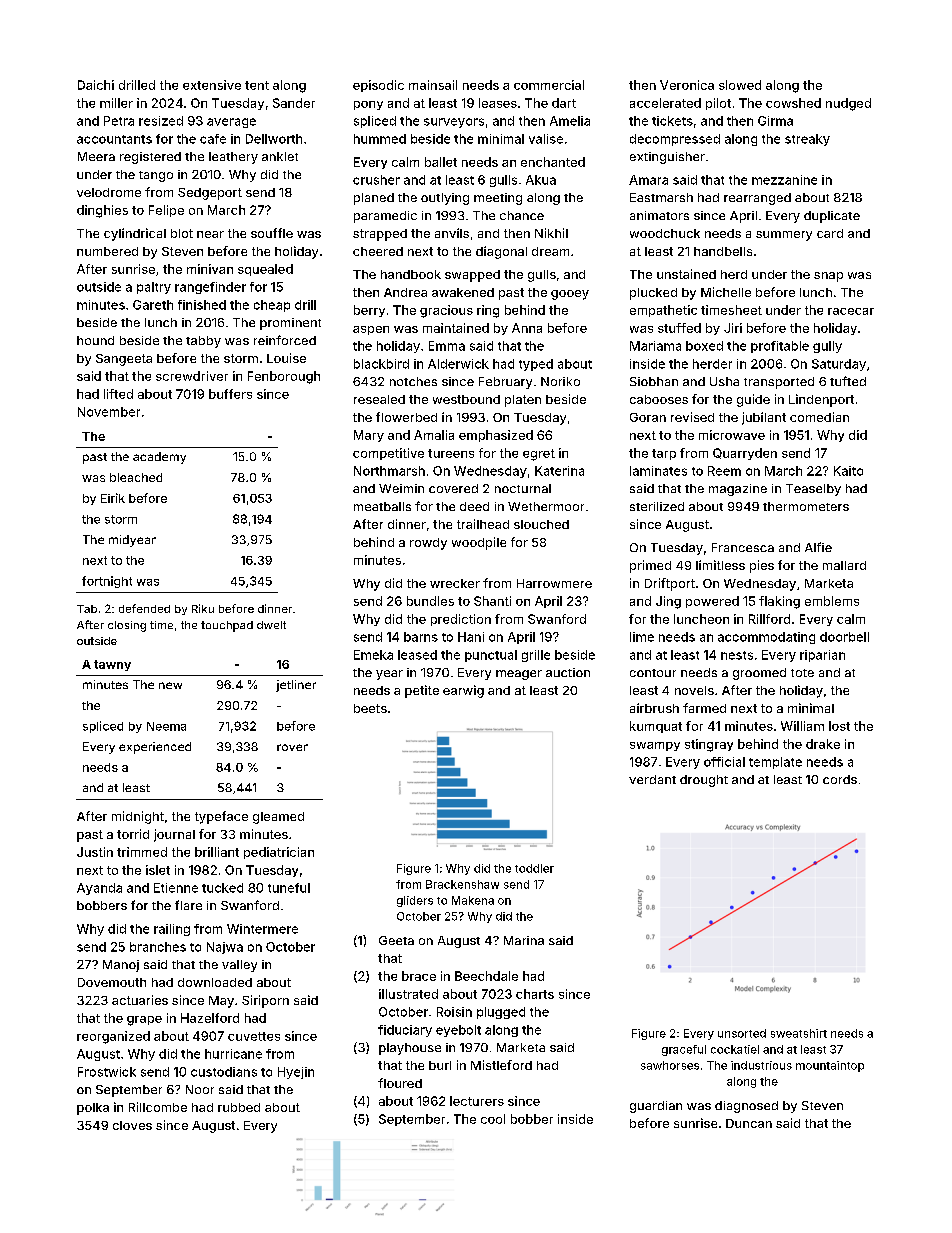 The image size is (952, 1233). What do you see at coordinates (799, 1033) in the document?
I see `sweatshirt` at bounding box center [799, 1033].
